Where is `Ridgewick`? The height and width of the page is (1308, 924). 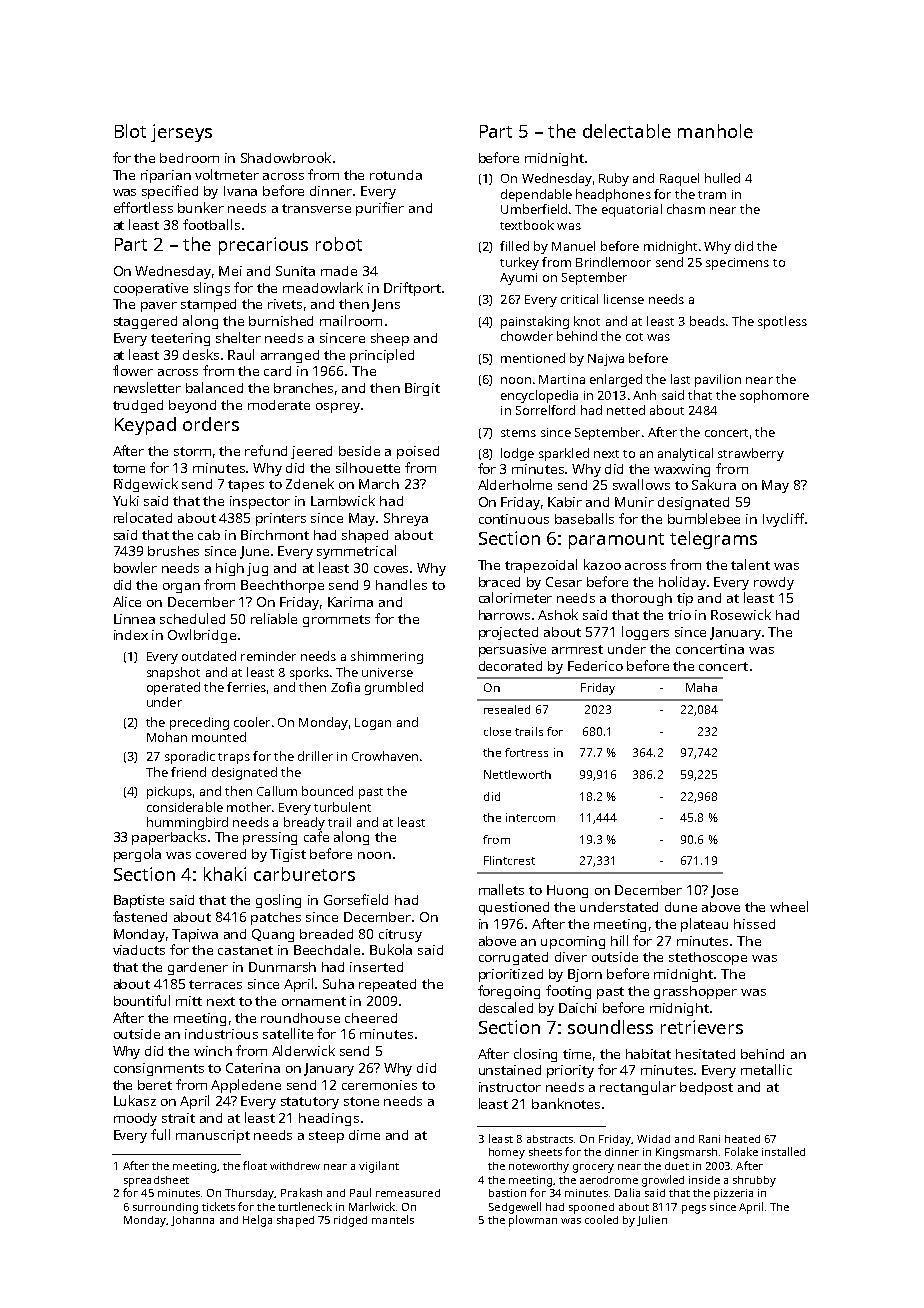 Ridgewick is located at coordinates (146, 485).
